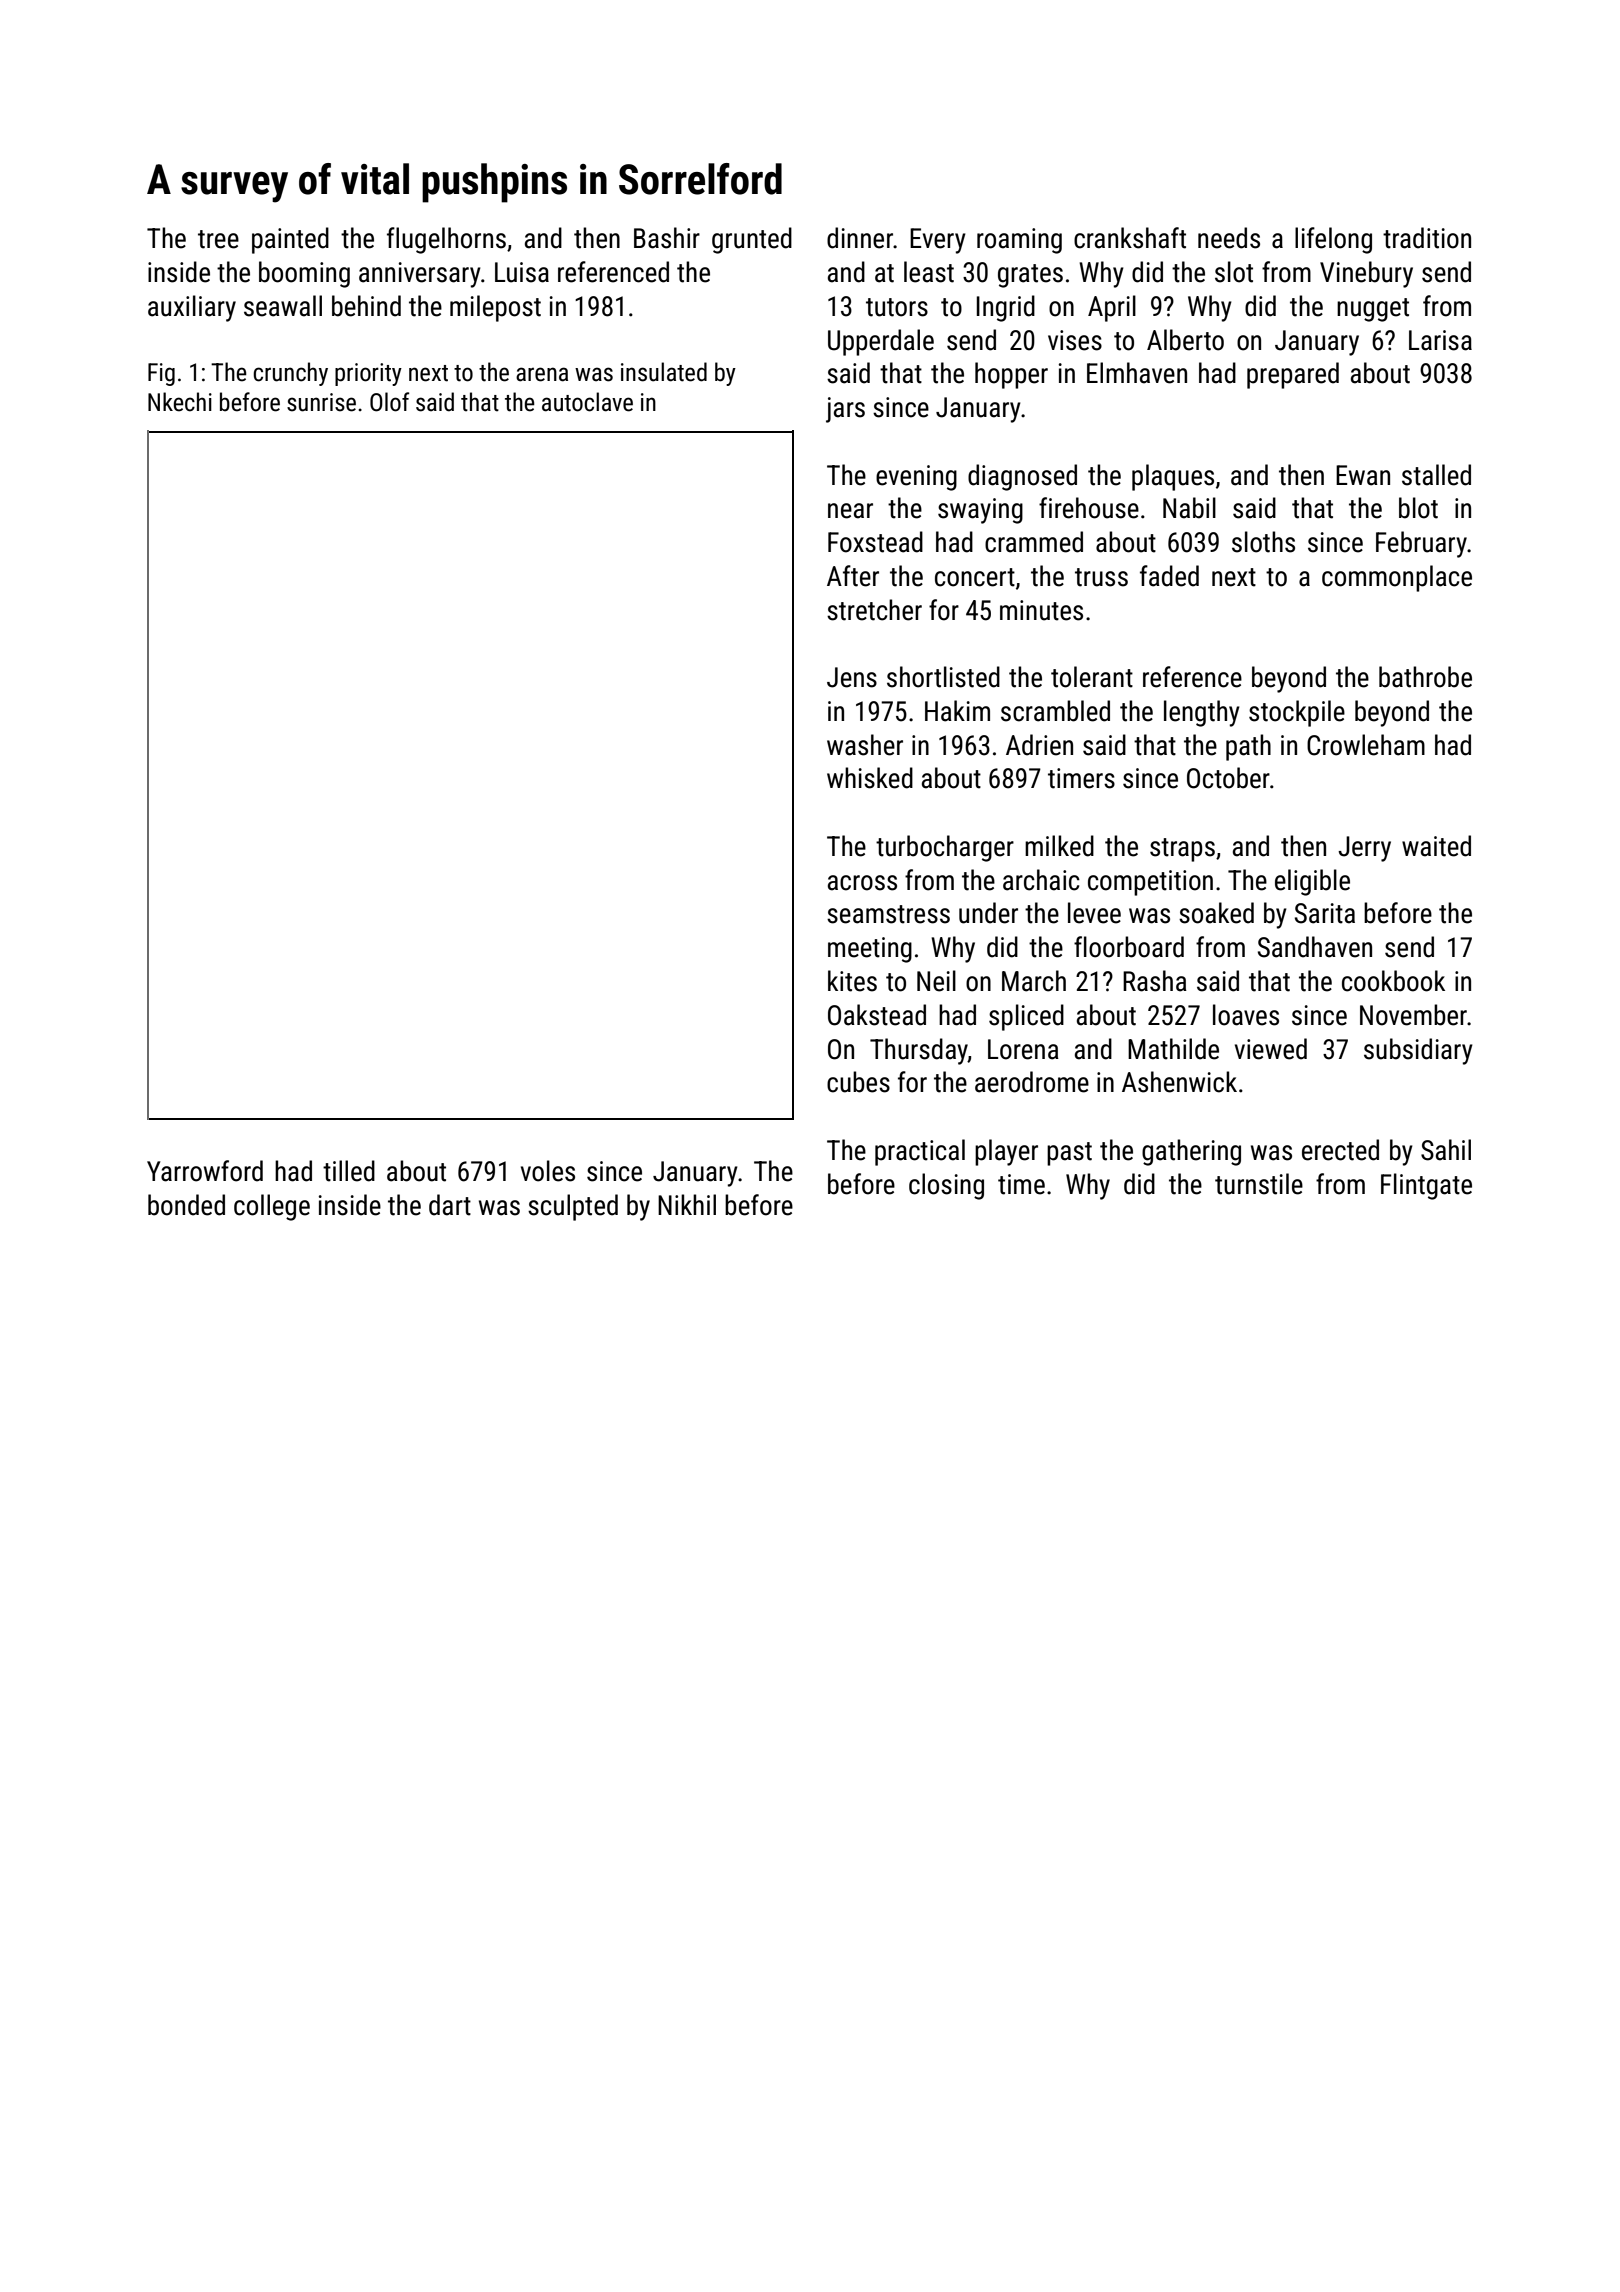  Describe the element at coordinates (945, 848) in the page. I see `turbocharger` at that location.
